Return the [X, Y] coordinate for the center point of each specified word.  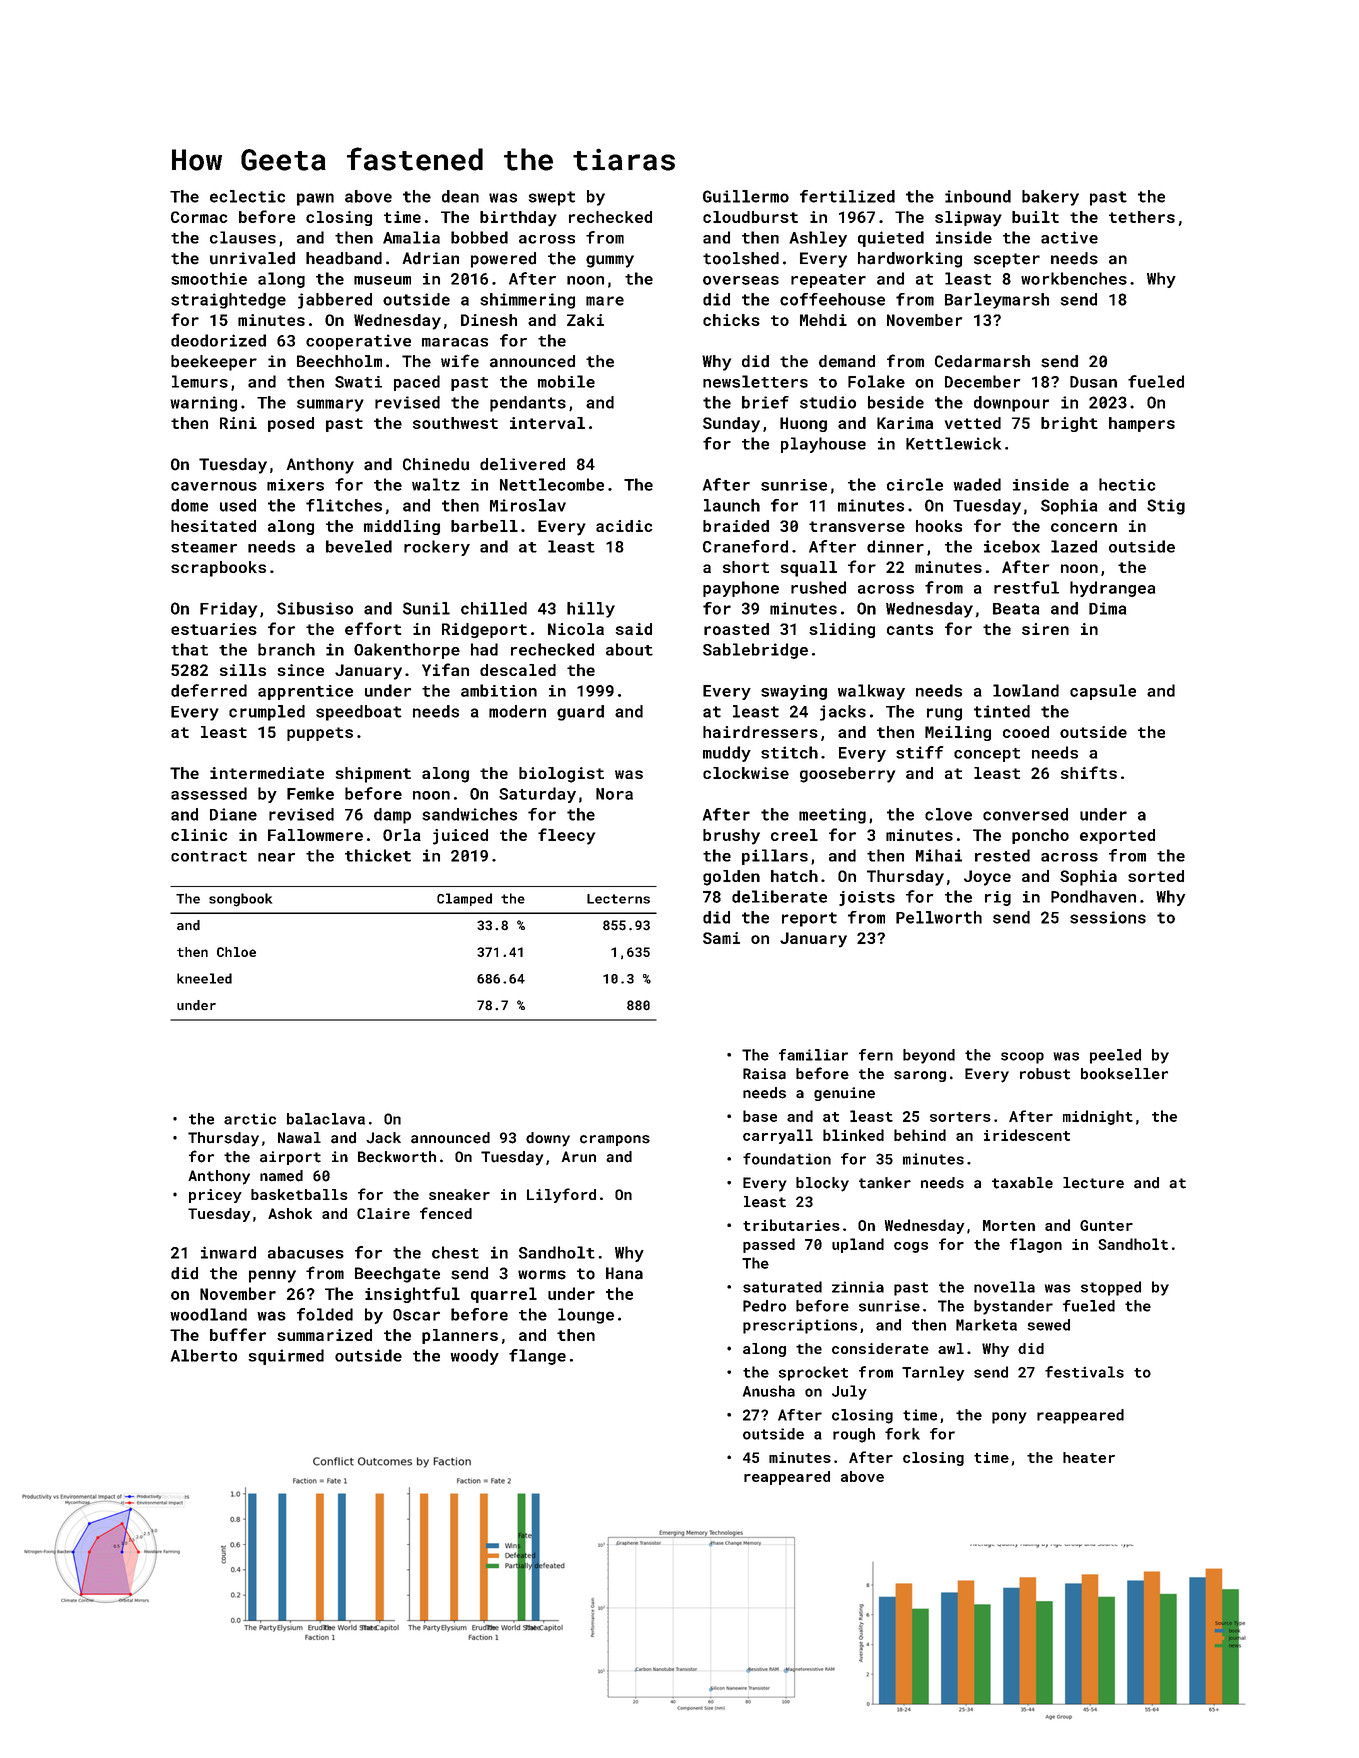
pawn [315, 199]
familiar [813, 1055]
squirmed [286, 1357]
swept [552, 198]
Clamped [464, 899]
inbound [978, 196]
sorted [1156, 876]
